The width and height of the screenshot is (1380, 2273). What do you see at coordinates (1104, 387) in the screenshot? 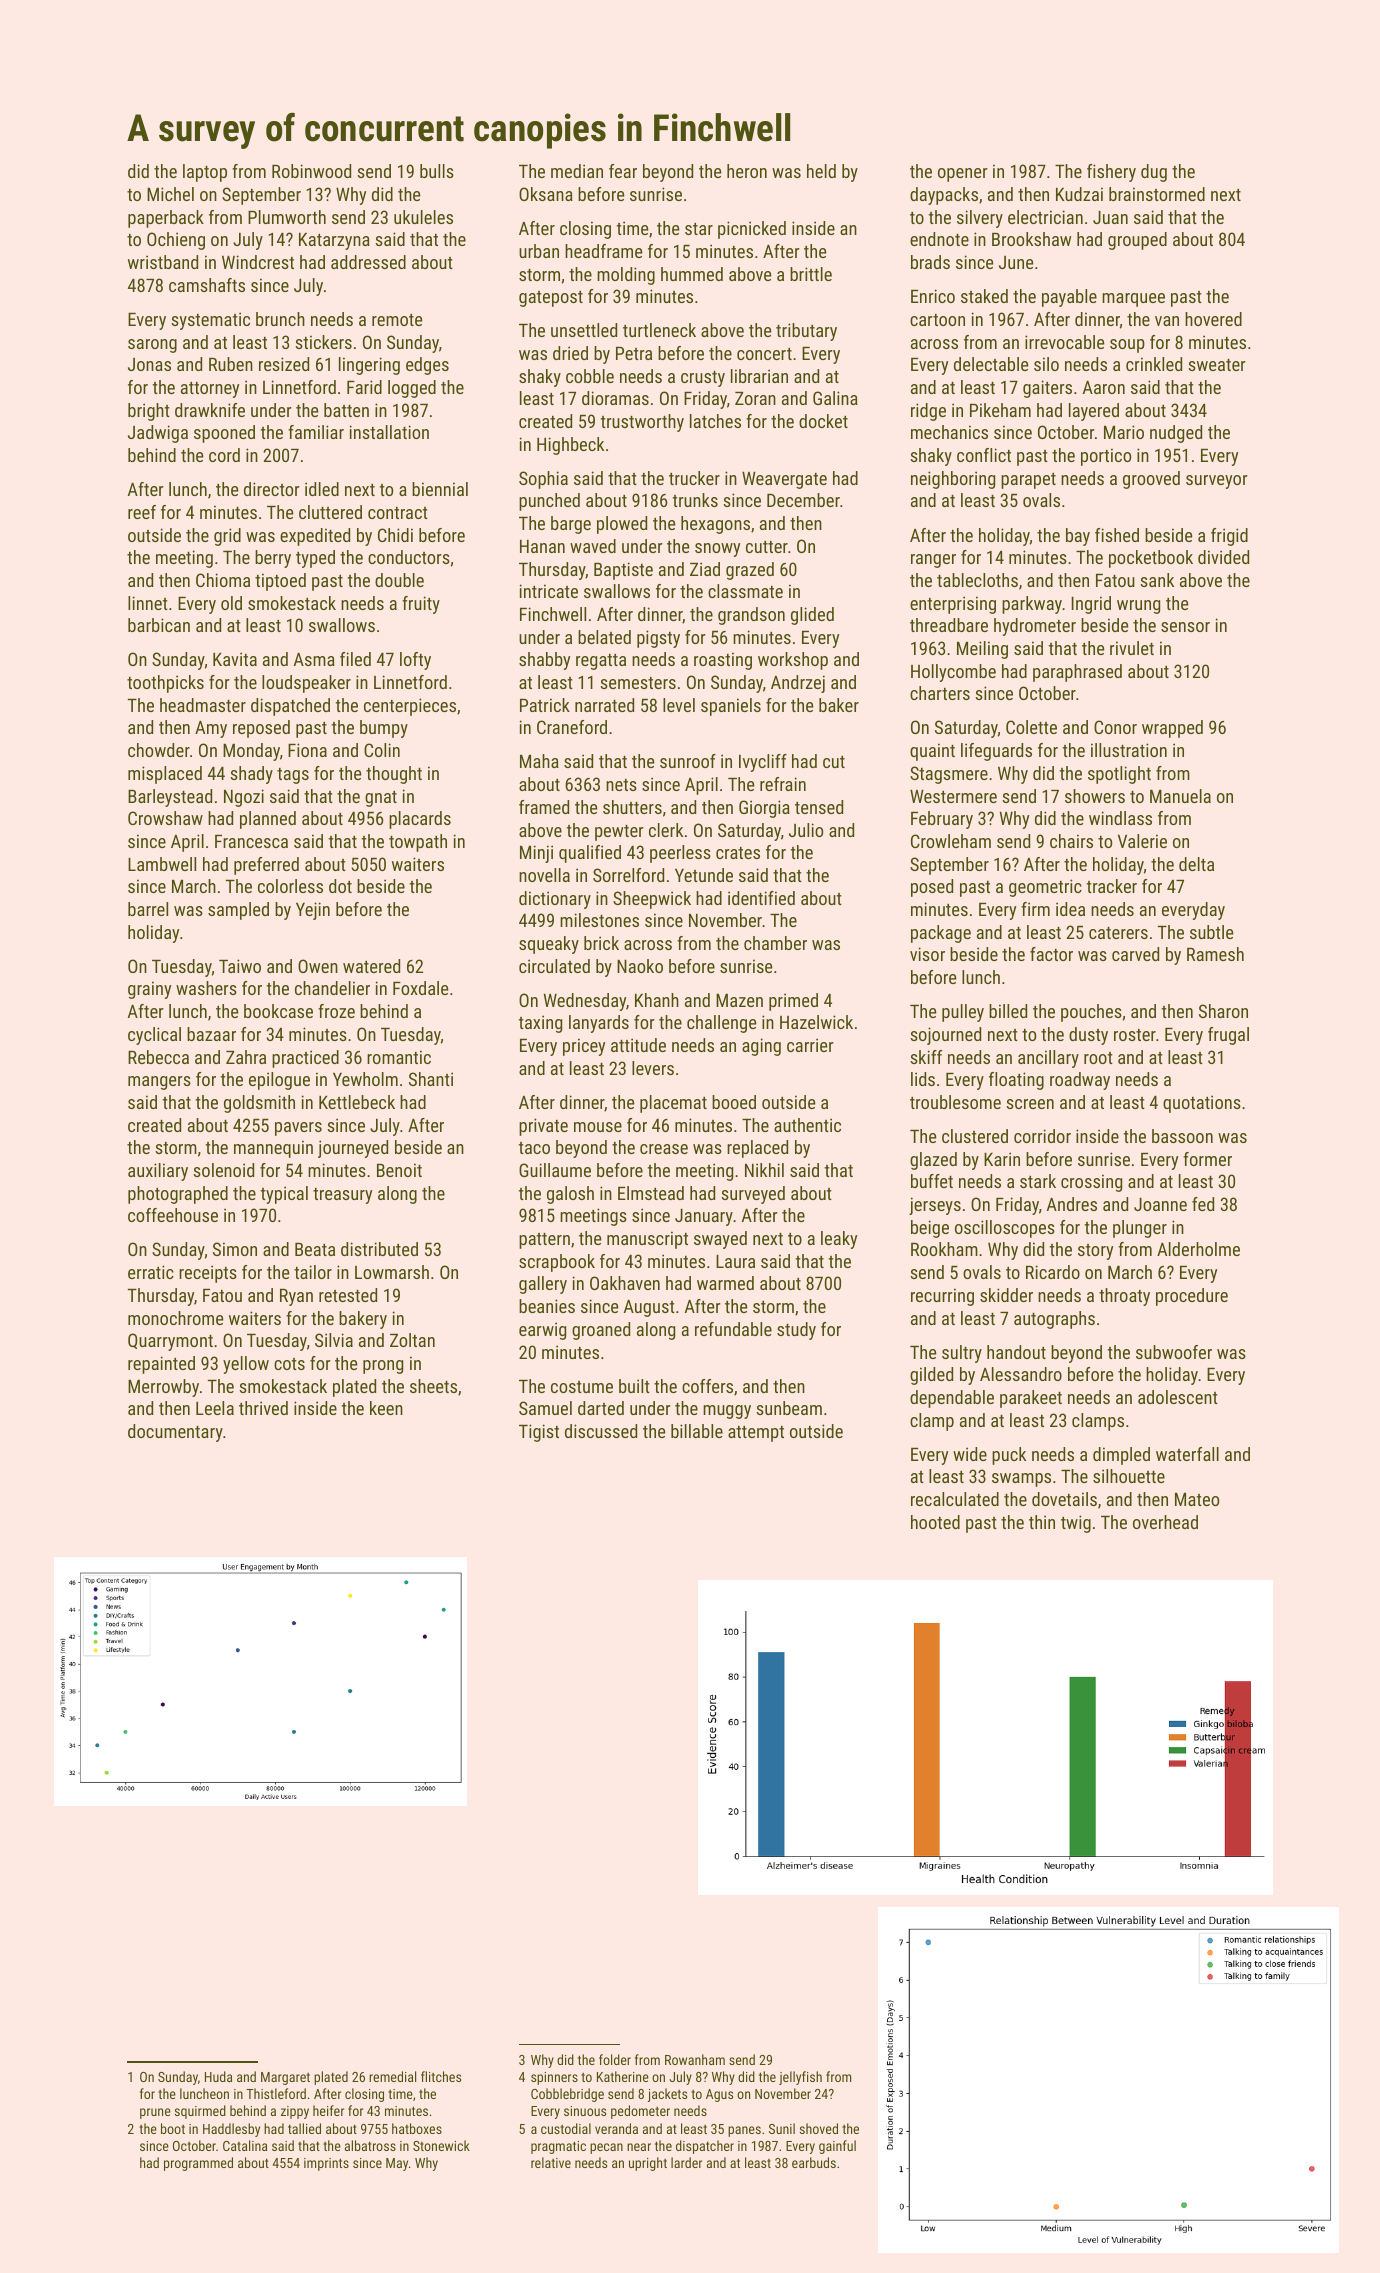
I see `Aaron` at bounding box center [1104, 387].
